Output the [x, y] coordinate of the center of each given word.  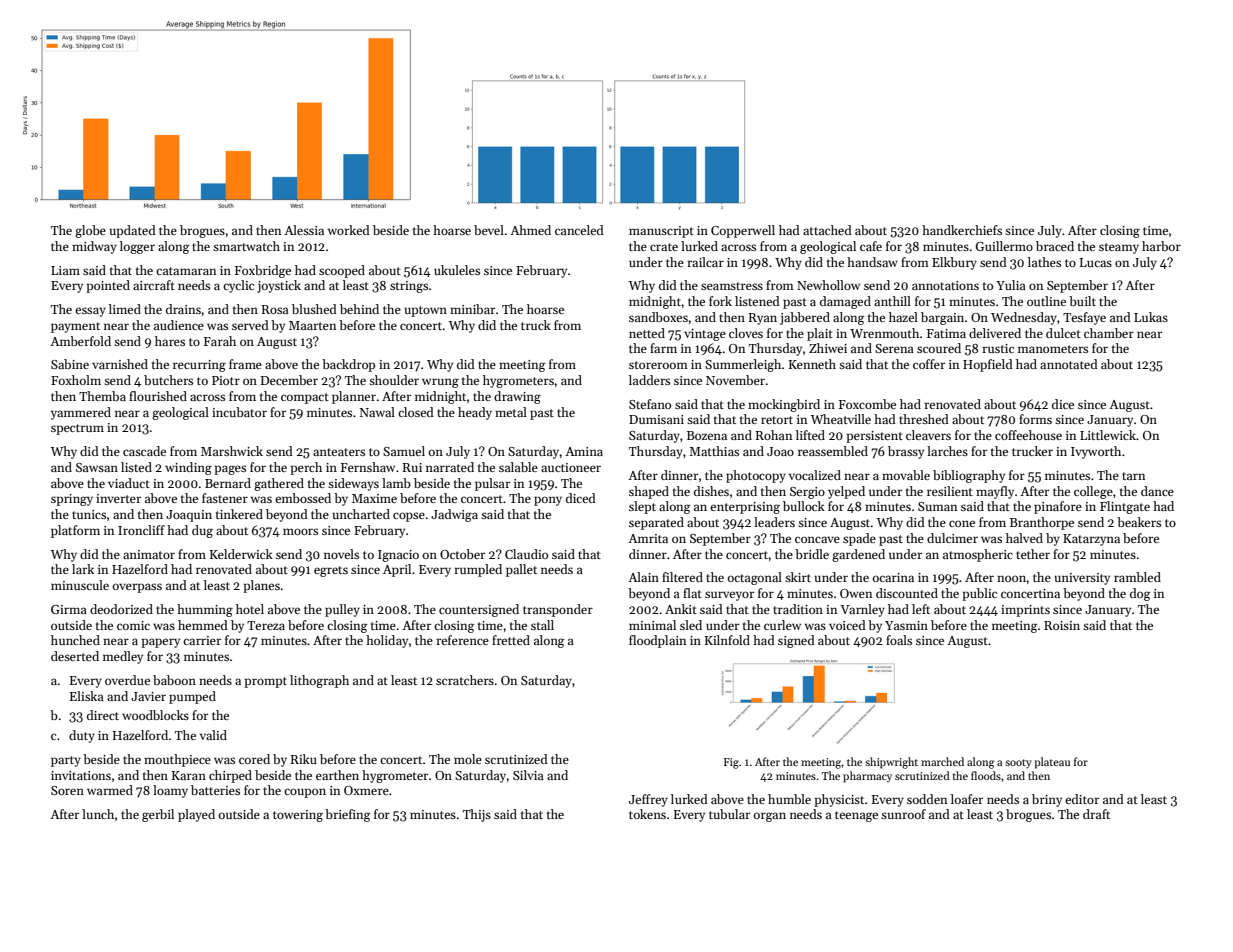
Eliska [87, 696]
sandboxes [658, 317]
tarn [1133, 476]
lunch [98, 814]
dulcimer [952, 538]
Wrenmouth [884, 333]
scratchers [465, 680]
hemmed [203, 625]
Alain [643, 577]
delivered [995, 333]
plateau [1052, 763]
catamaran [186, 271]
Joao [780, 451]
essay [90, 312]
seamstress [732, 286]
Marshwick [232, 451]
